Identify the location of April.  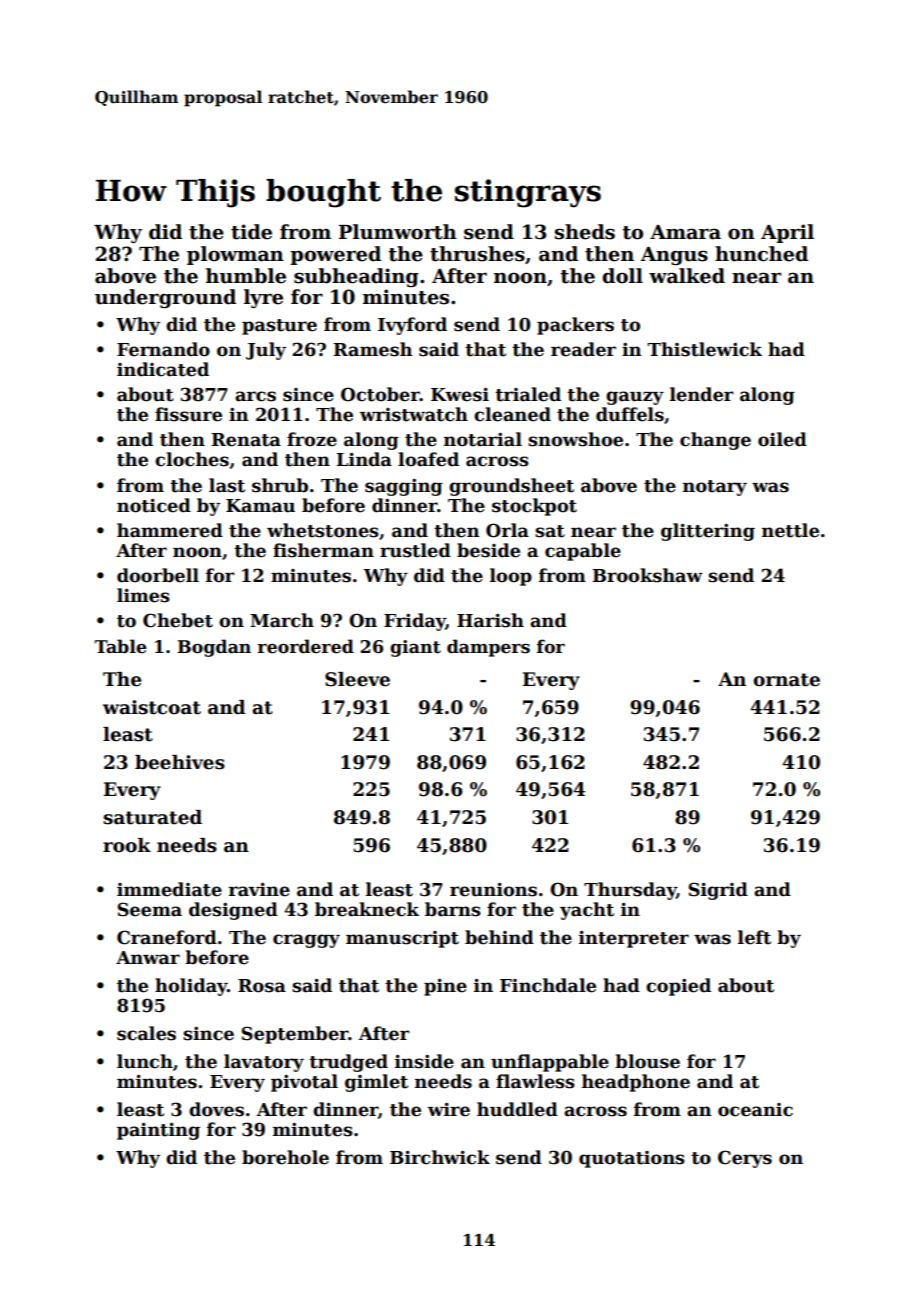
(787, 233).
